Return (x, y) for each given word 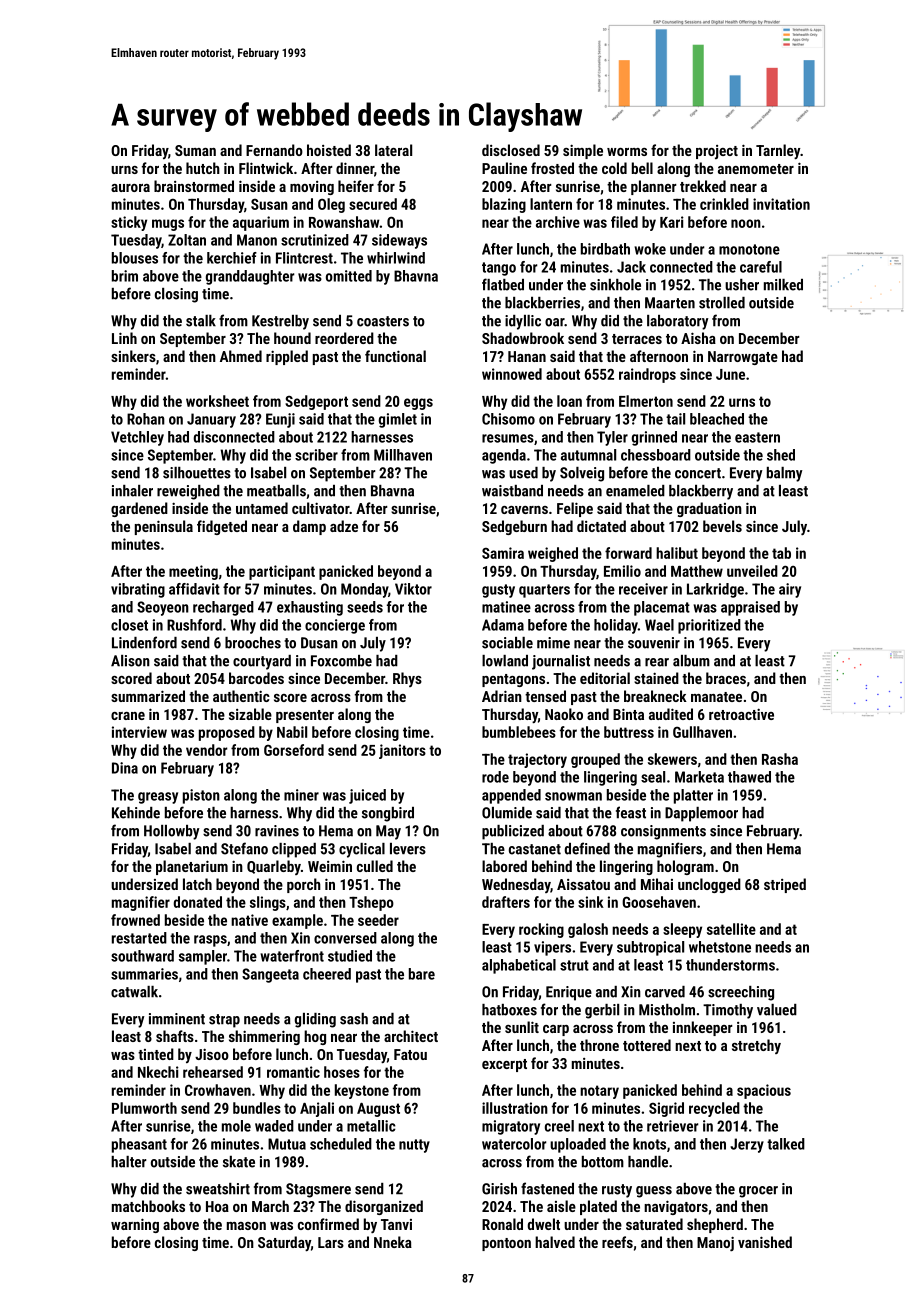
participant (282, 572)
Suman (195, 150)
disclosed (511, 150)
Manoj (715, 1243)
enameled (635, 491)
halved (555, 1242)
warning (135, 1225)
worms (627, 152)
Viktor (413, 589)
